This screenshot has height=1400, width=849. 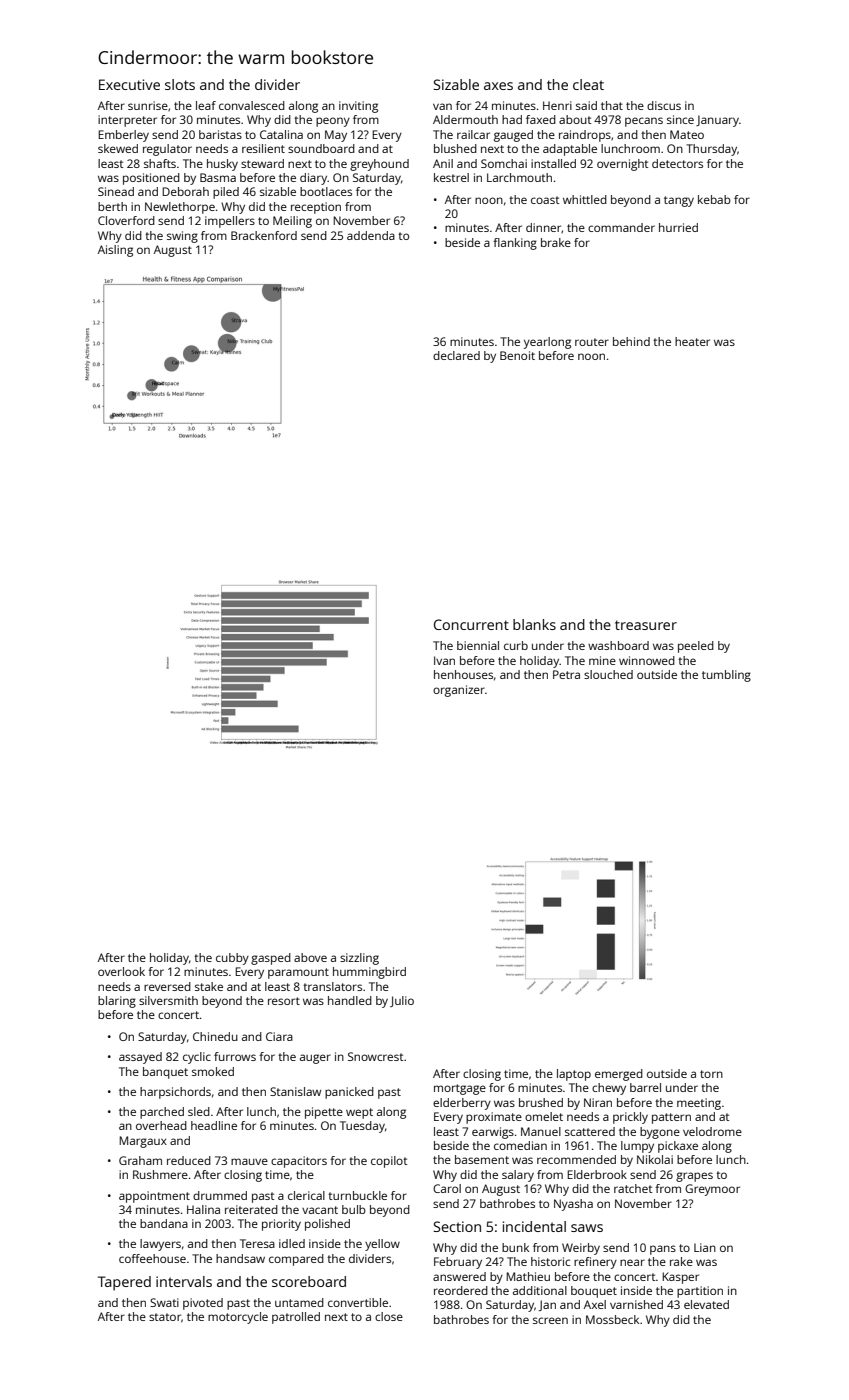 What do you see at coordinates (498, 86) in the screenshot?
I see `axes` at bounding box center [498, 86].
